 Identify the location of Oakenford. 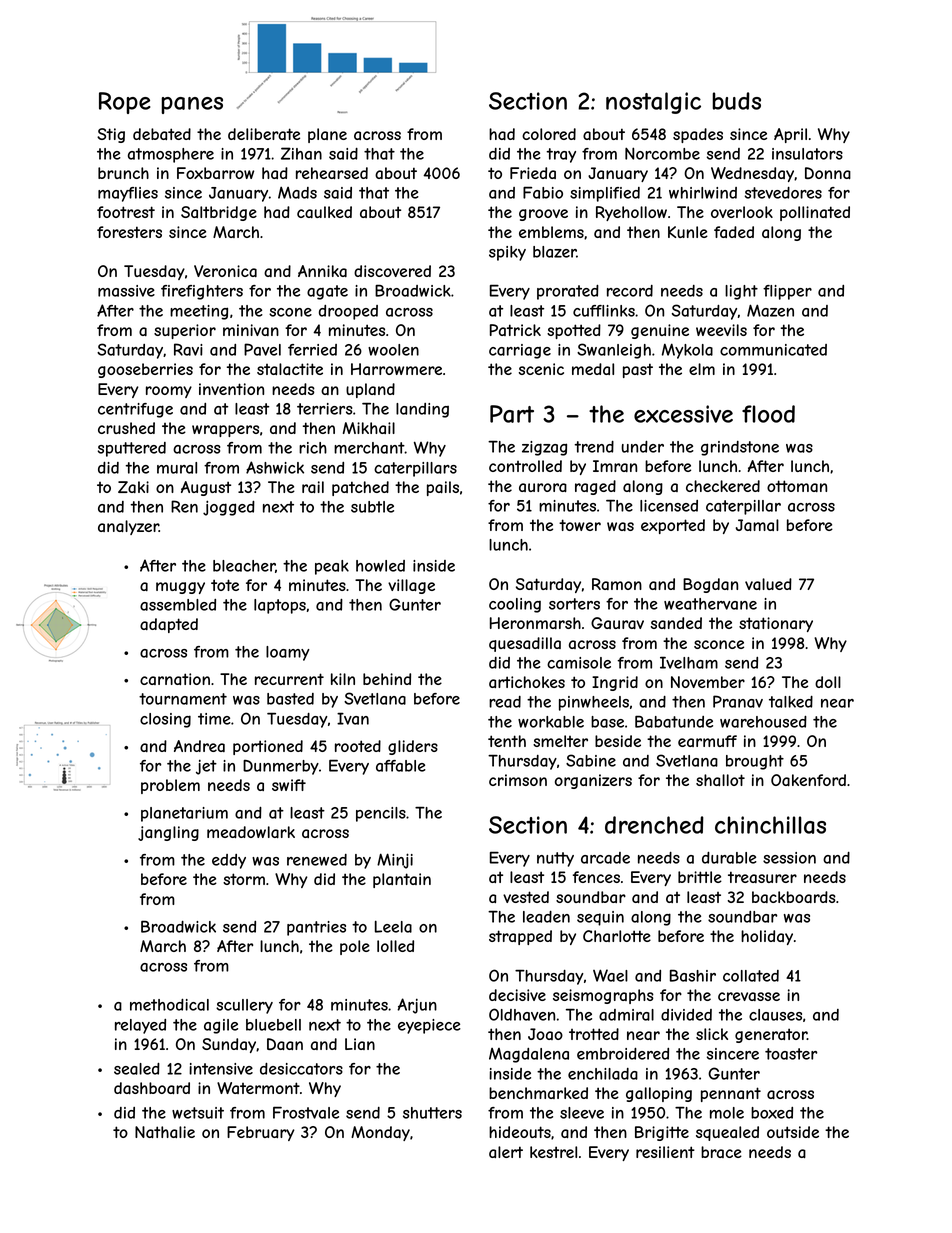
(808, 780).
